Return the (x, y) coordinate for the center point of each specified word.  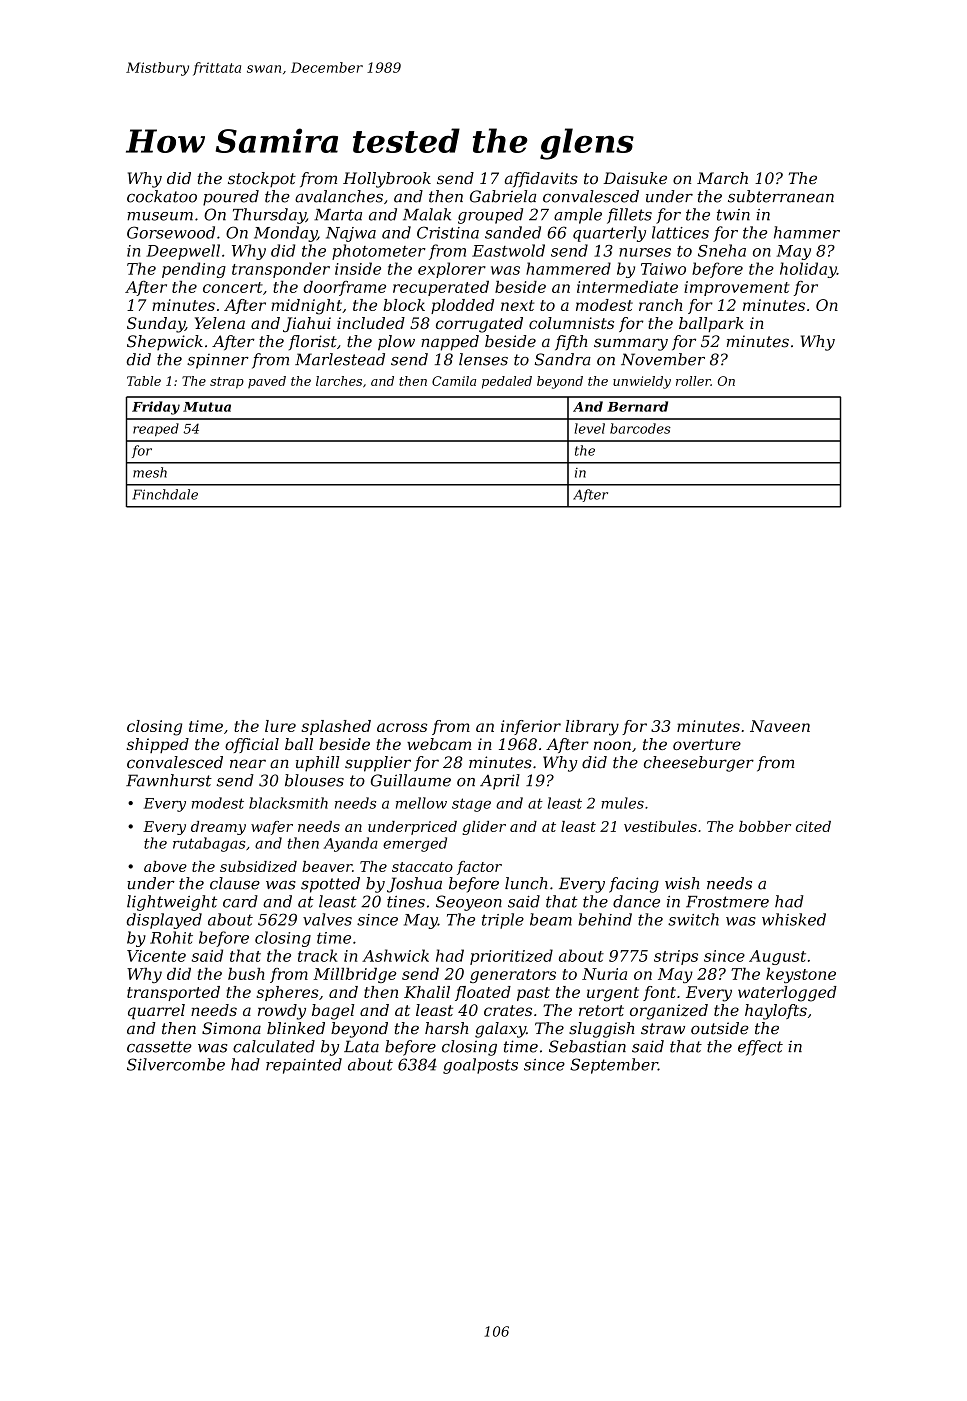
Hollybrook (387, 180)
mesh (150, 472)
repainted (304, 1066)
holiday (808, 270)
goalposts (480, 1066)
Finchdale (165, 494)
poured (231, 198)
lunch (526, 883)
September (614, 1066)
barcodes (640, 428)
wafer (272, 828)
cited (813, 826)
